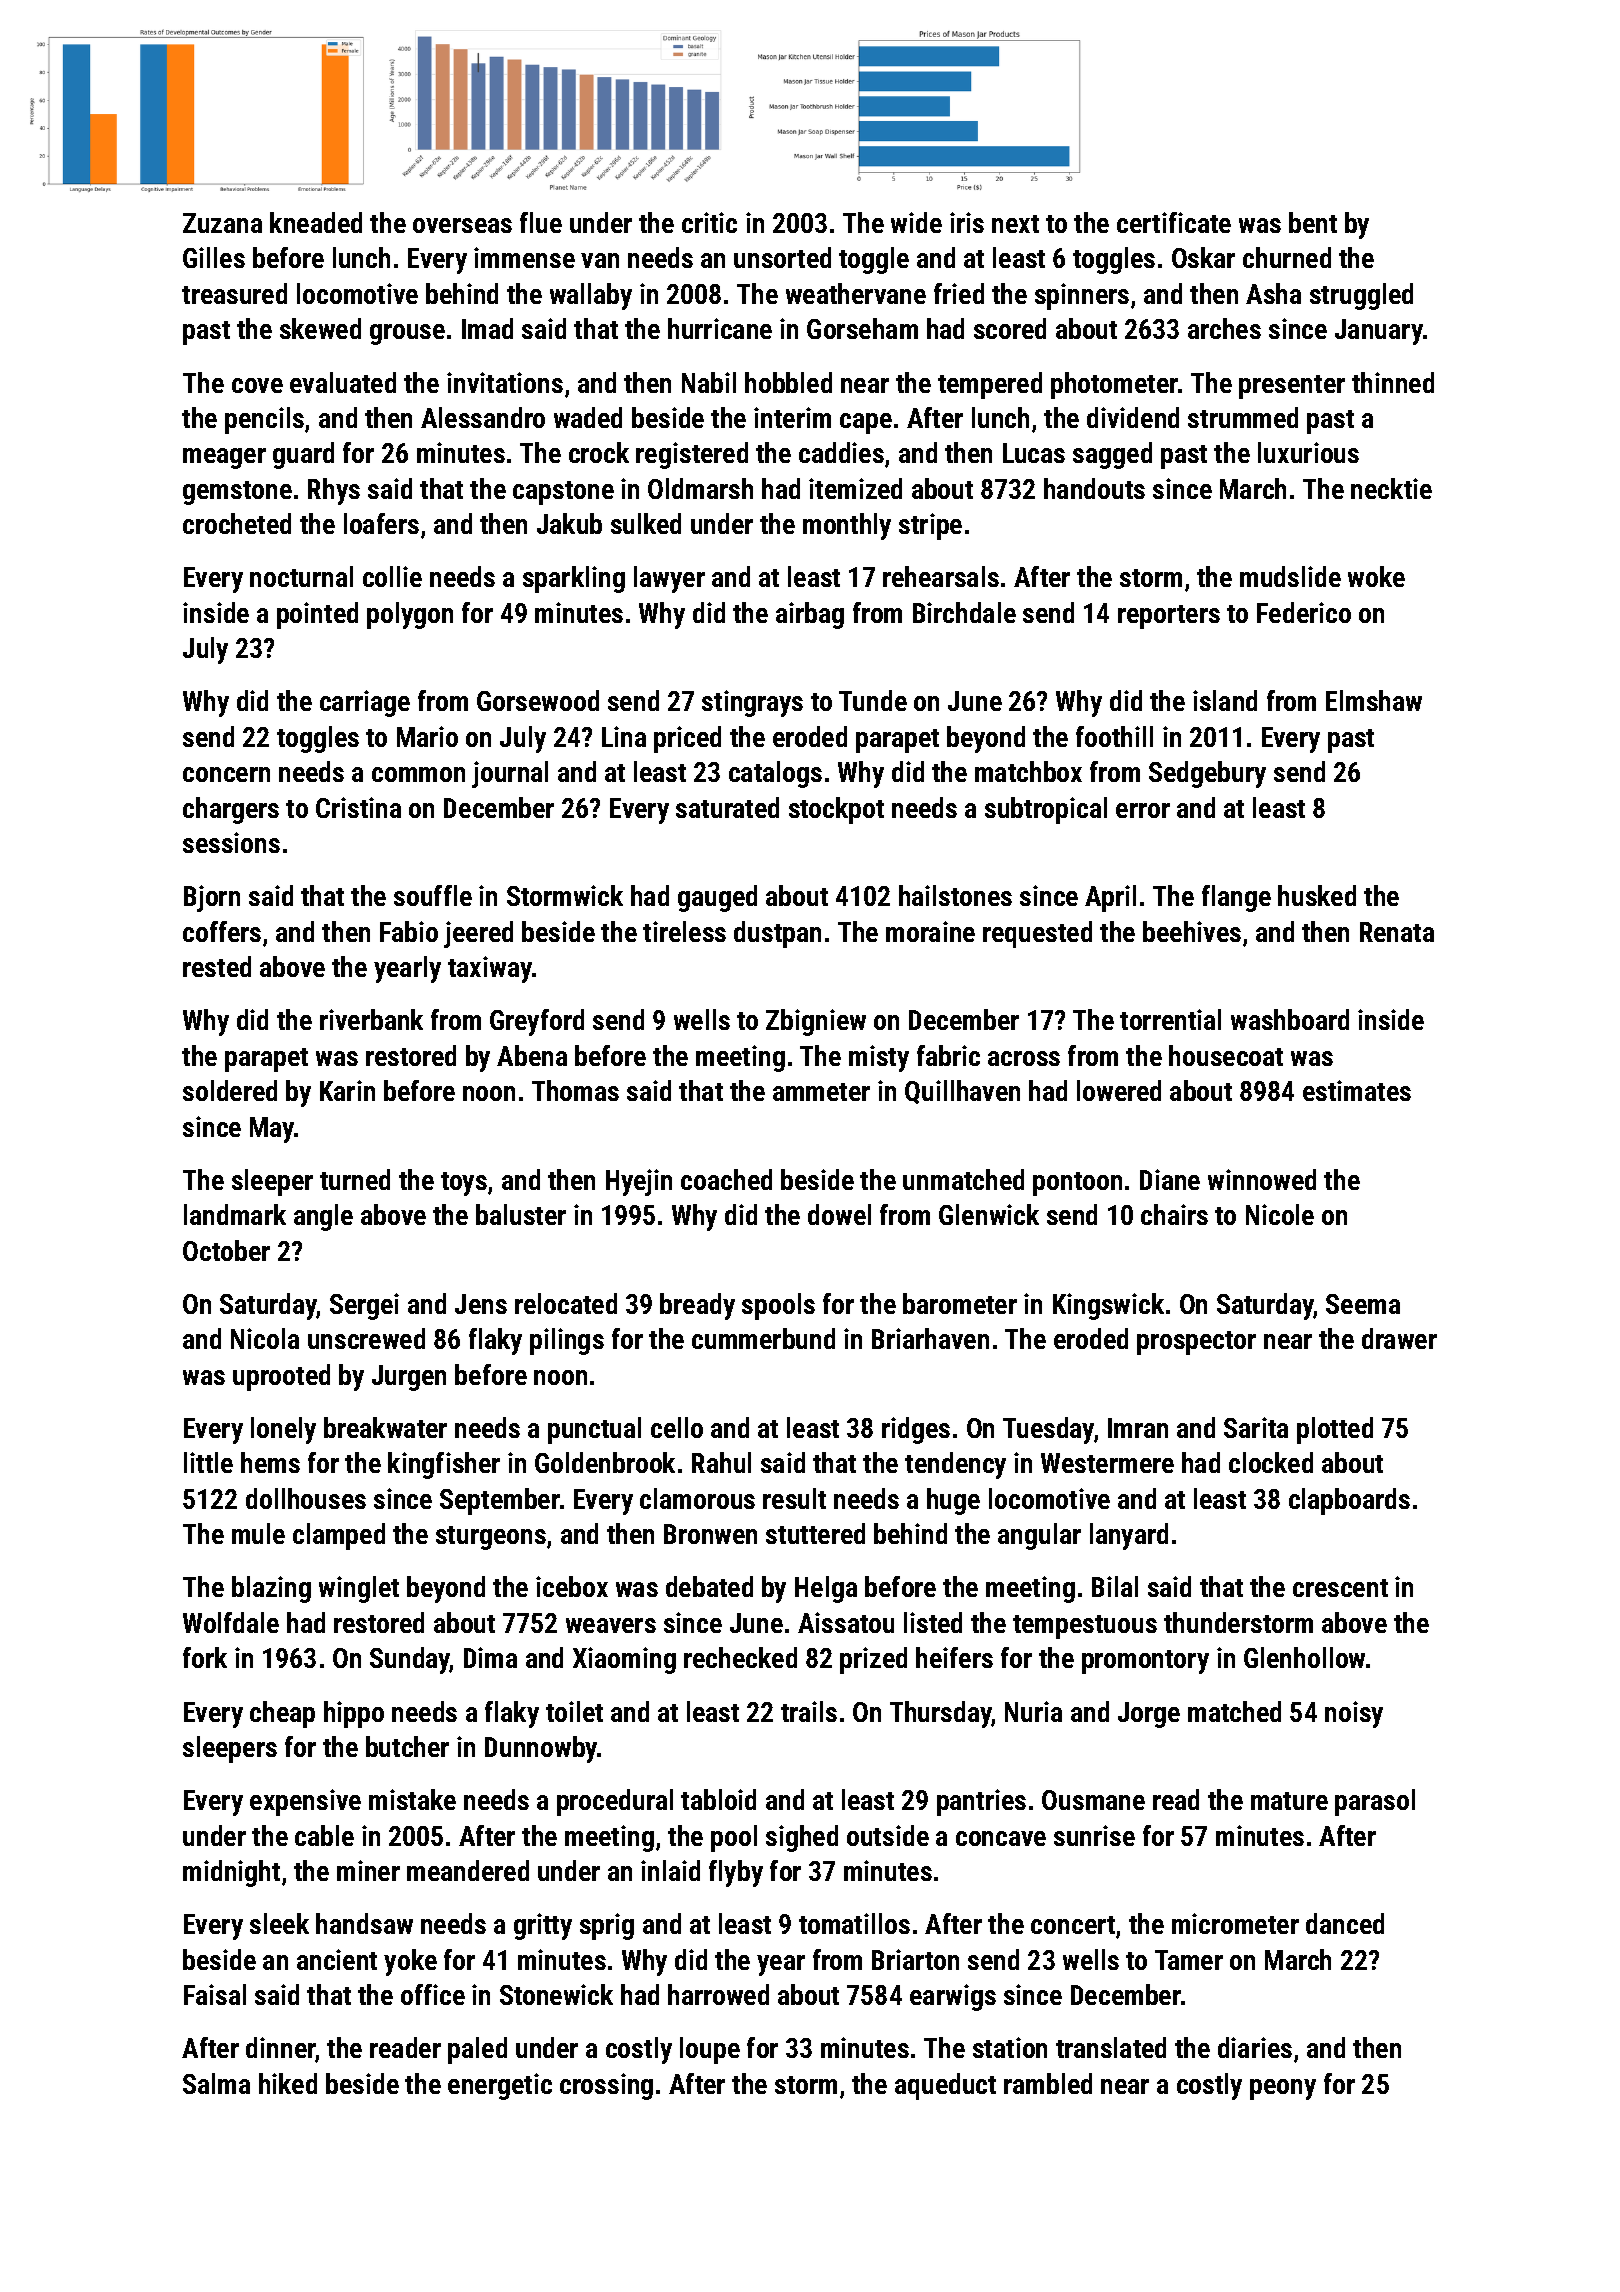  Describe the element at coordinates (607, 1926) in the screenshot. I see `sprig` at that location.
